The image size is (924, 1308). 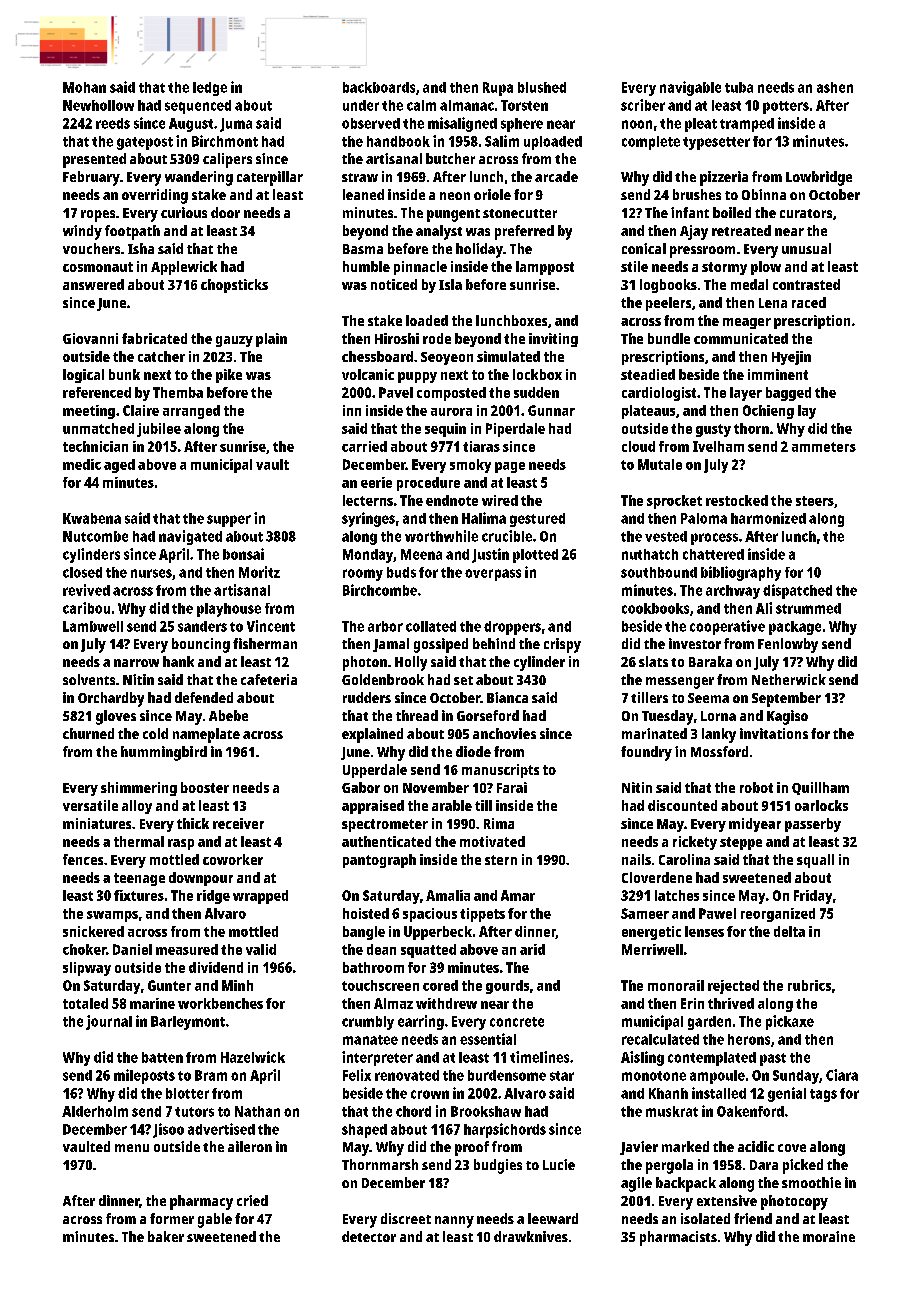 I want to click on overriding, so click(x=155, y=196).
